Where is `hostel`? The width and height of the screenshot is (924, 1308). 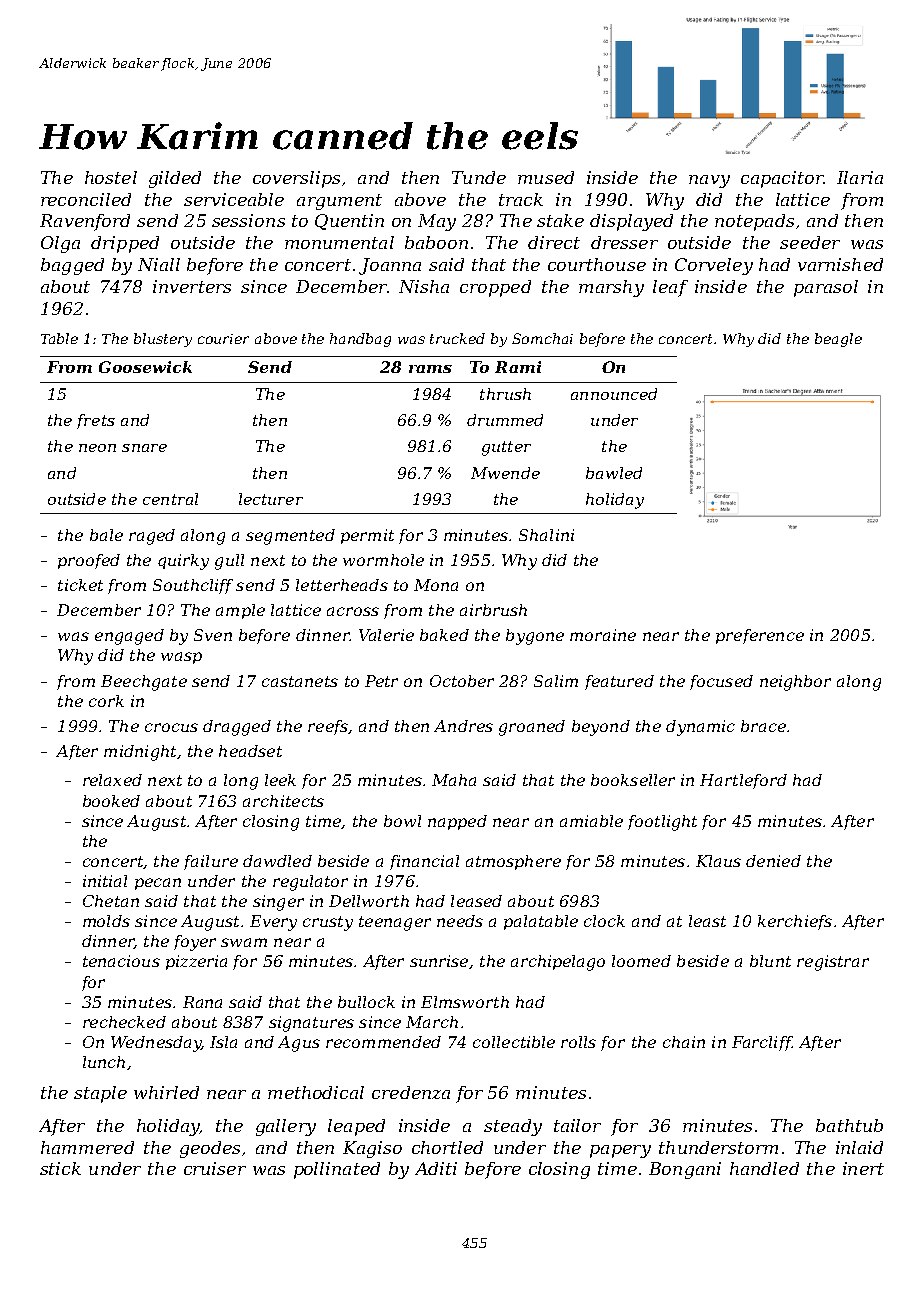
hostel is located at coordinates (111, 177).
